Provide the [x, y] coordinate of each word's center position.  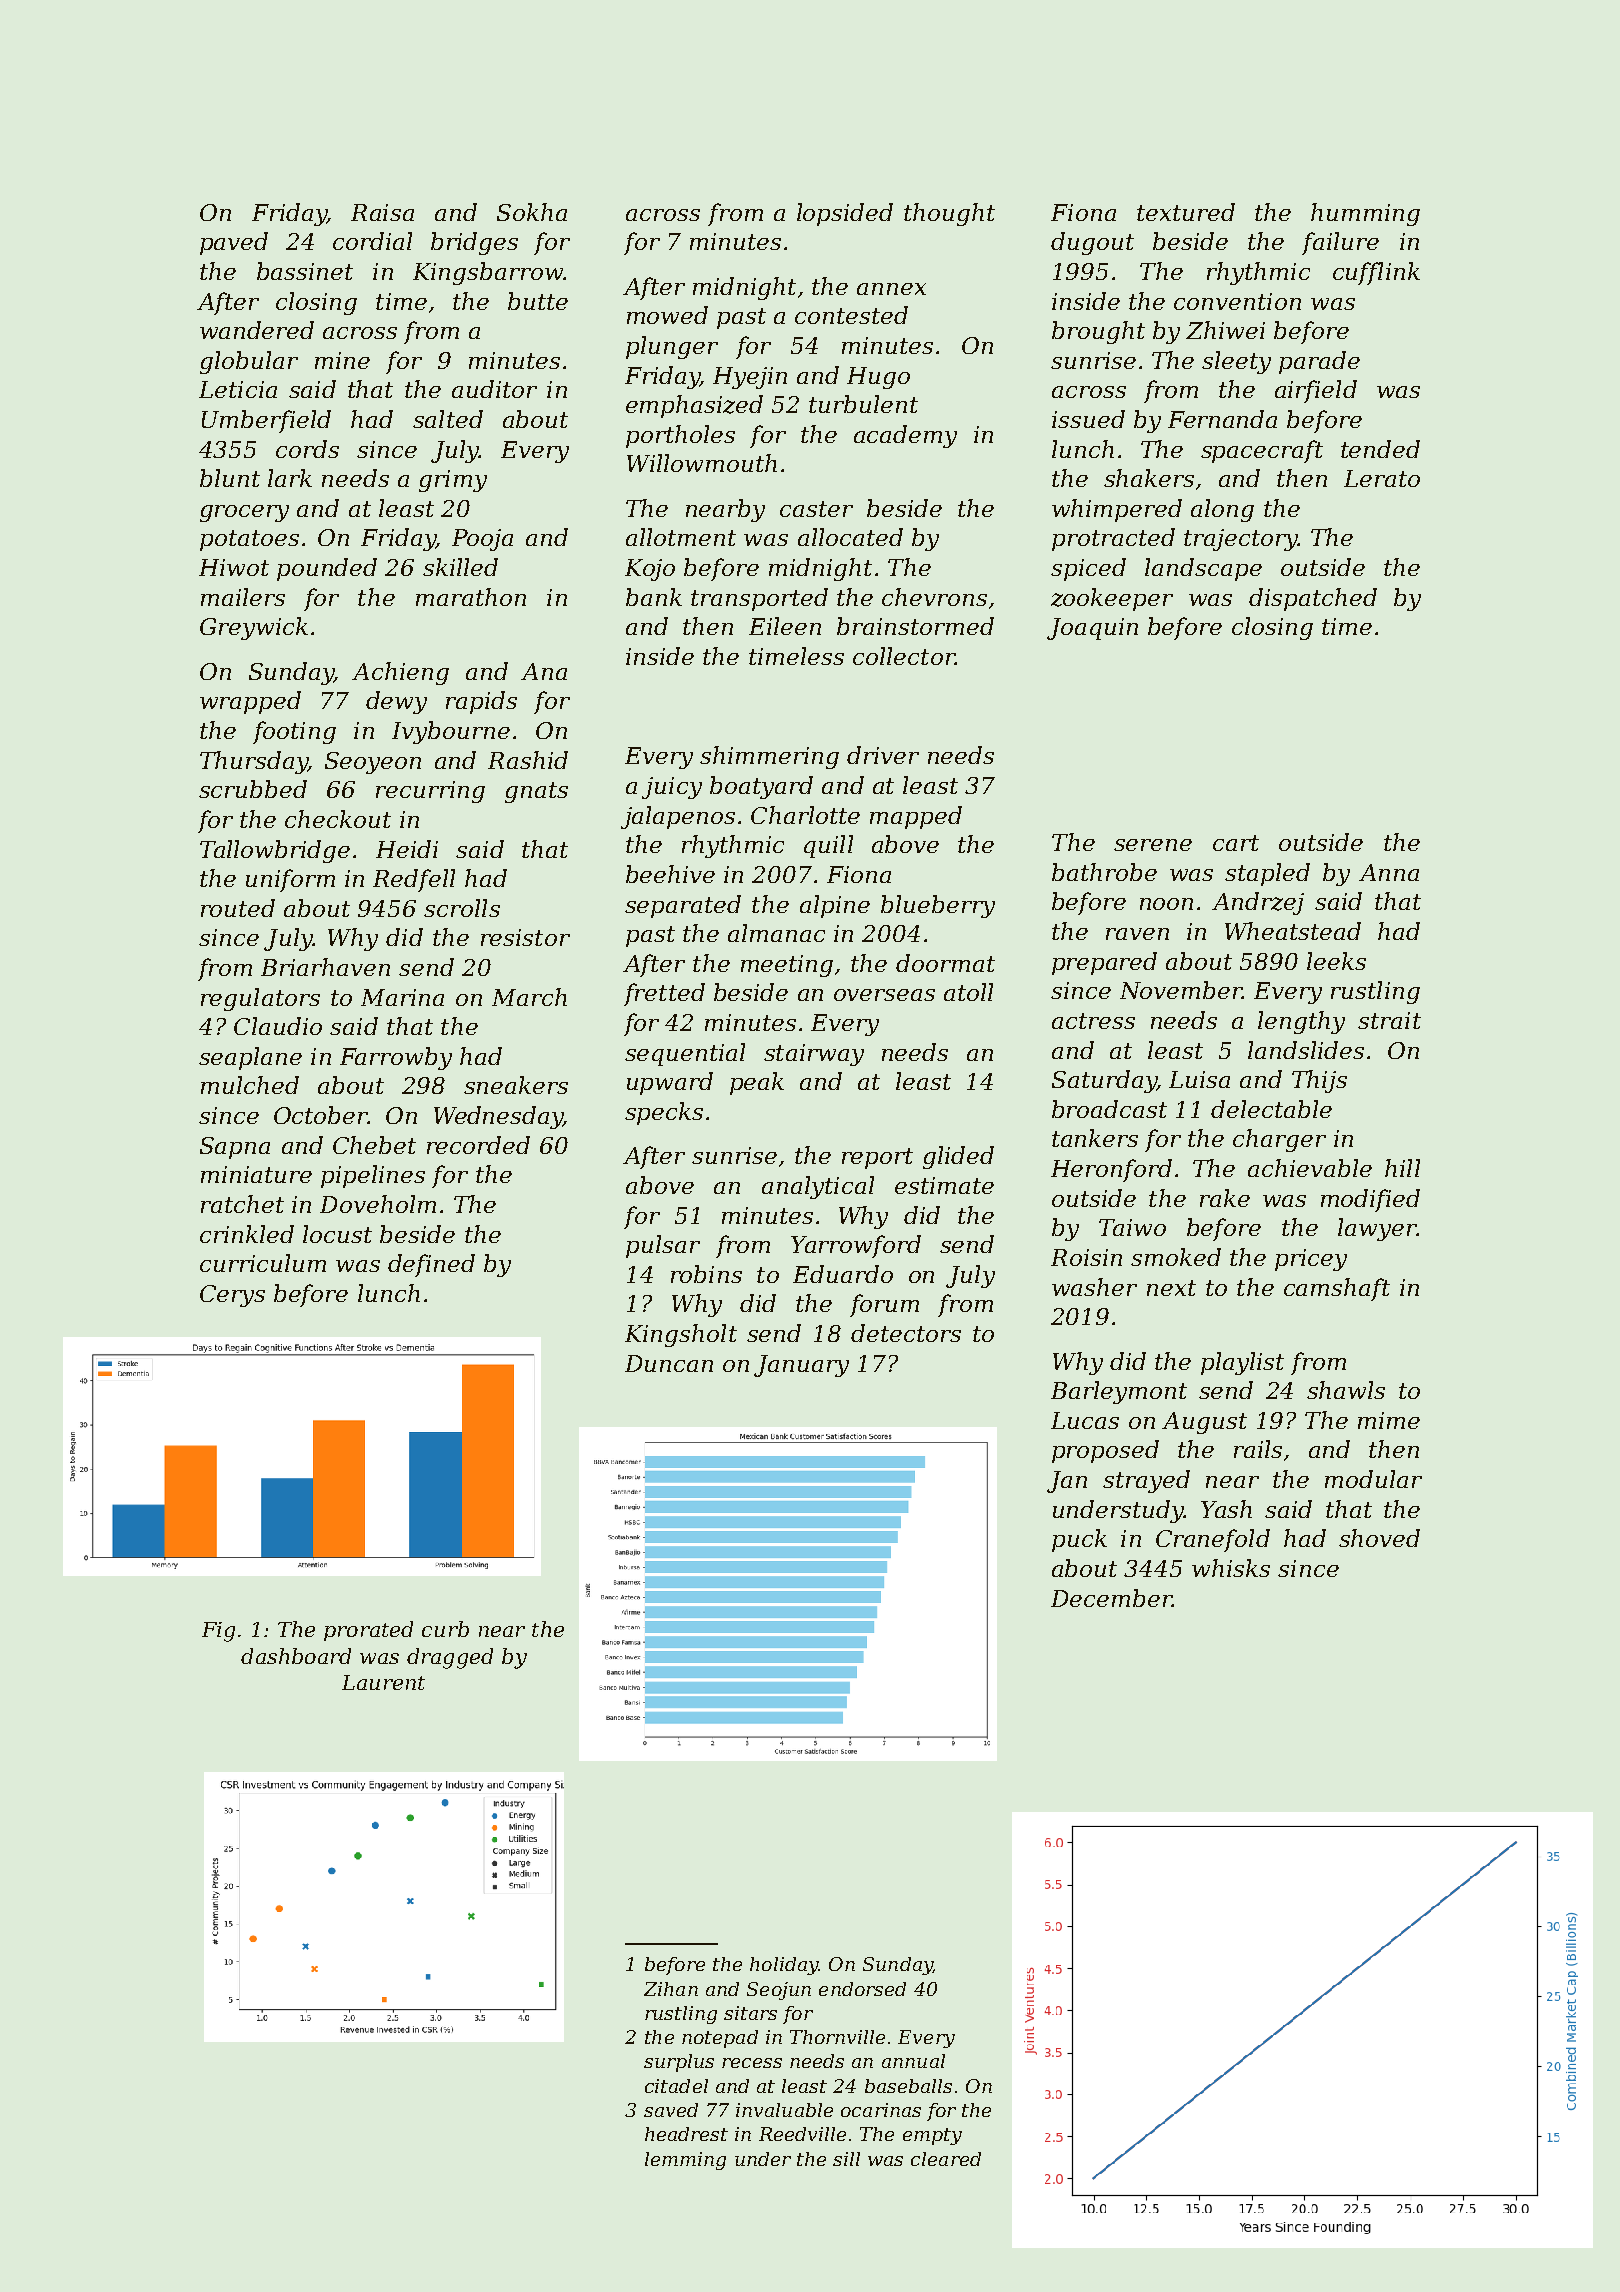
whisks [1231, 1568]
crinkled [247, 1234]
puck [1079, 1540]
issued [1088, 419]
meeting [787, 966]
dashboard [296, 1656]
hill [1402, 1168]
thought [949, 214]
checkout [338, 819]
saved [671, 2110]
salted [448, 419]
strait [1389, 1020]
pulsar [663, 1246]
